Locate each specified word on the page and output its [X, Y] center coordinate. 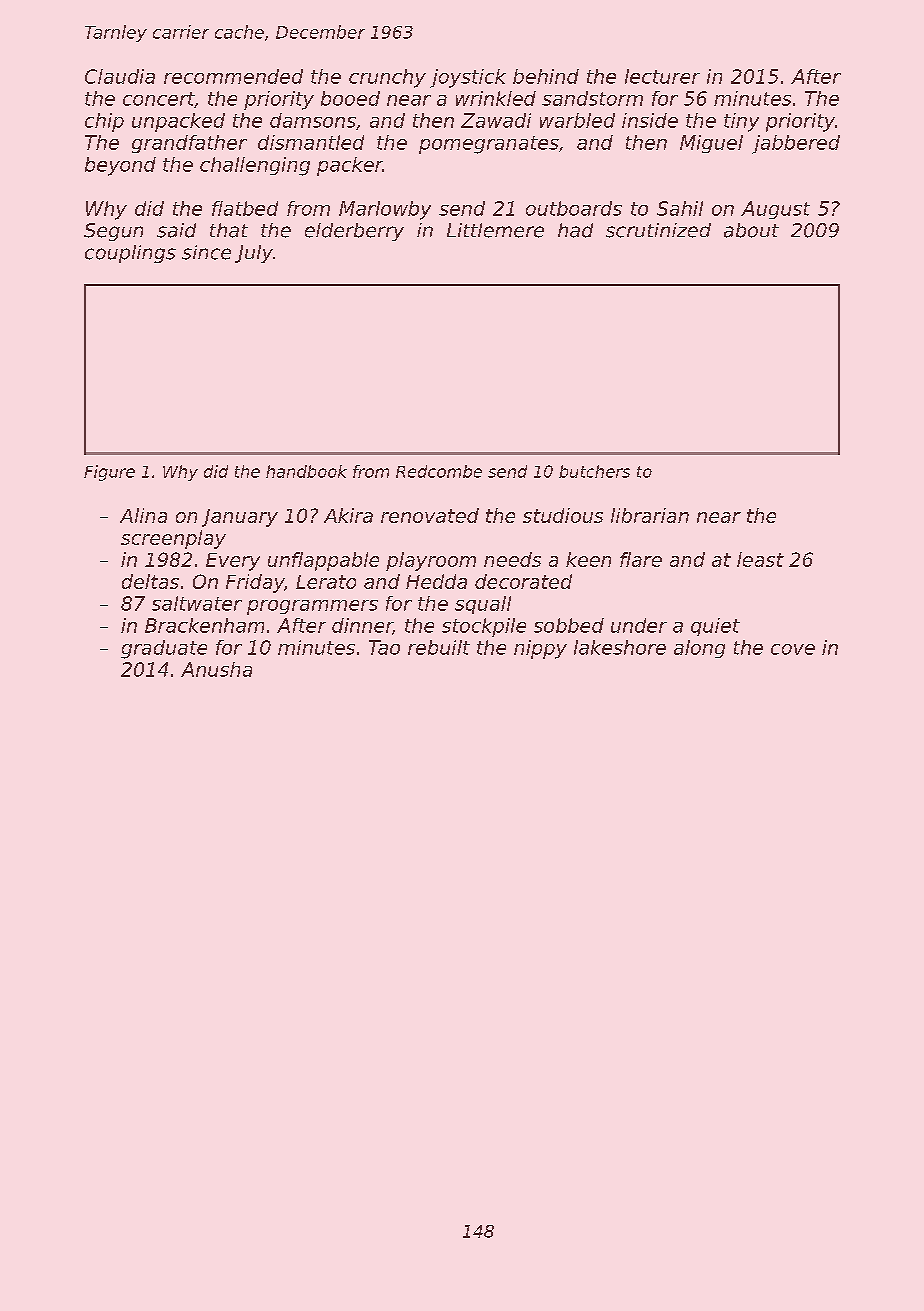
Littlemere [495, 230]
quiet [715, 627]
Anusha [216, 669]
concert [159, 100]
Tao [384, 647]
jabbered [796, 144]
